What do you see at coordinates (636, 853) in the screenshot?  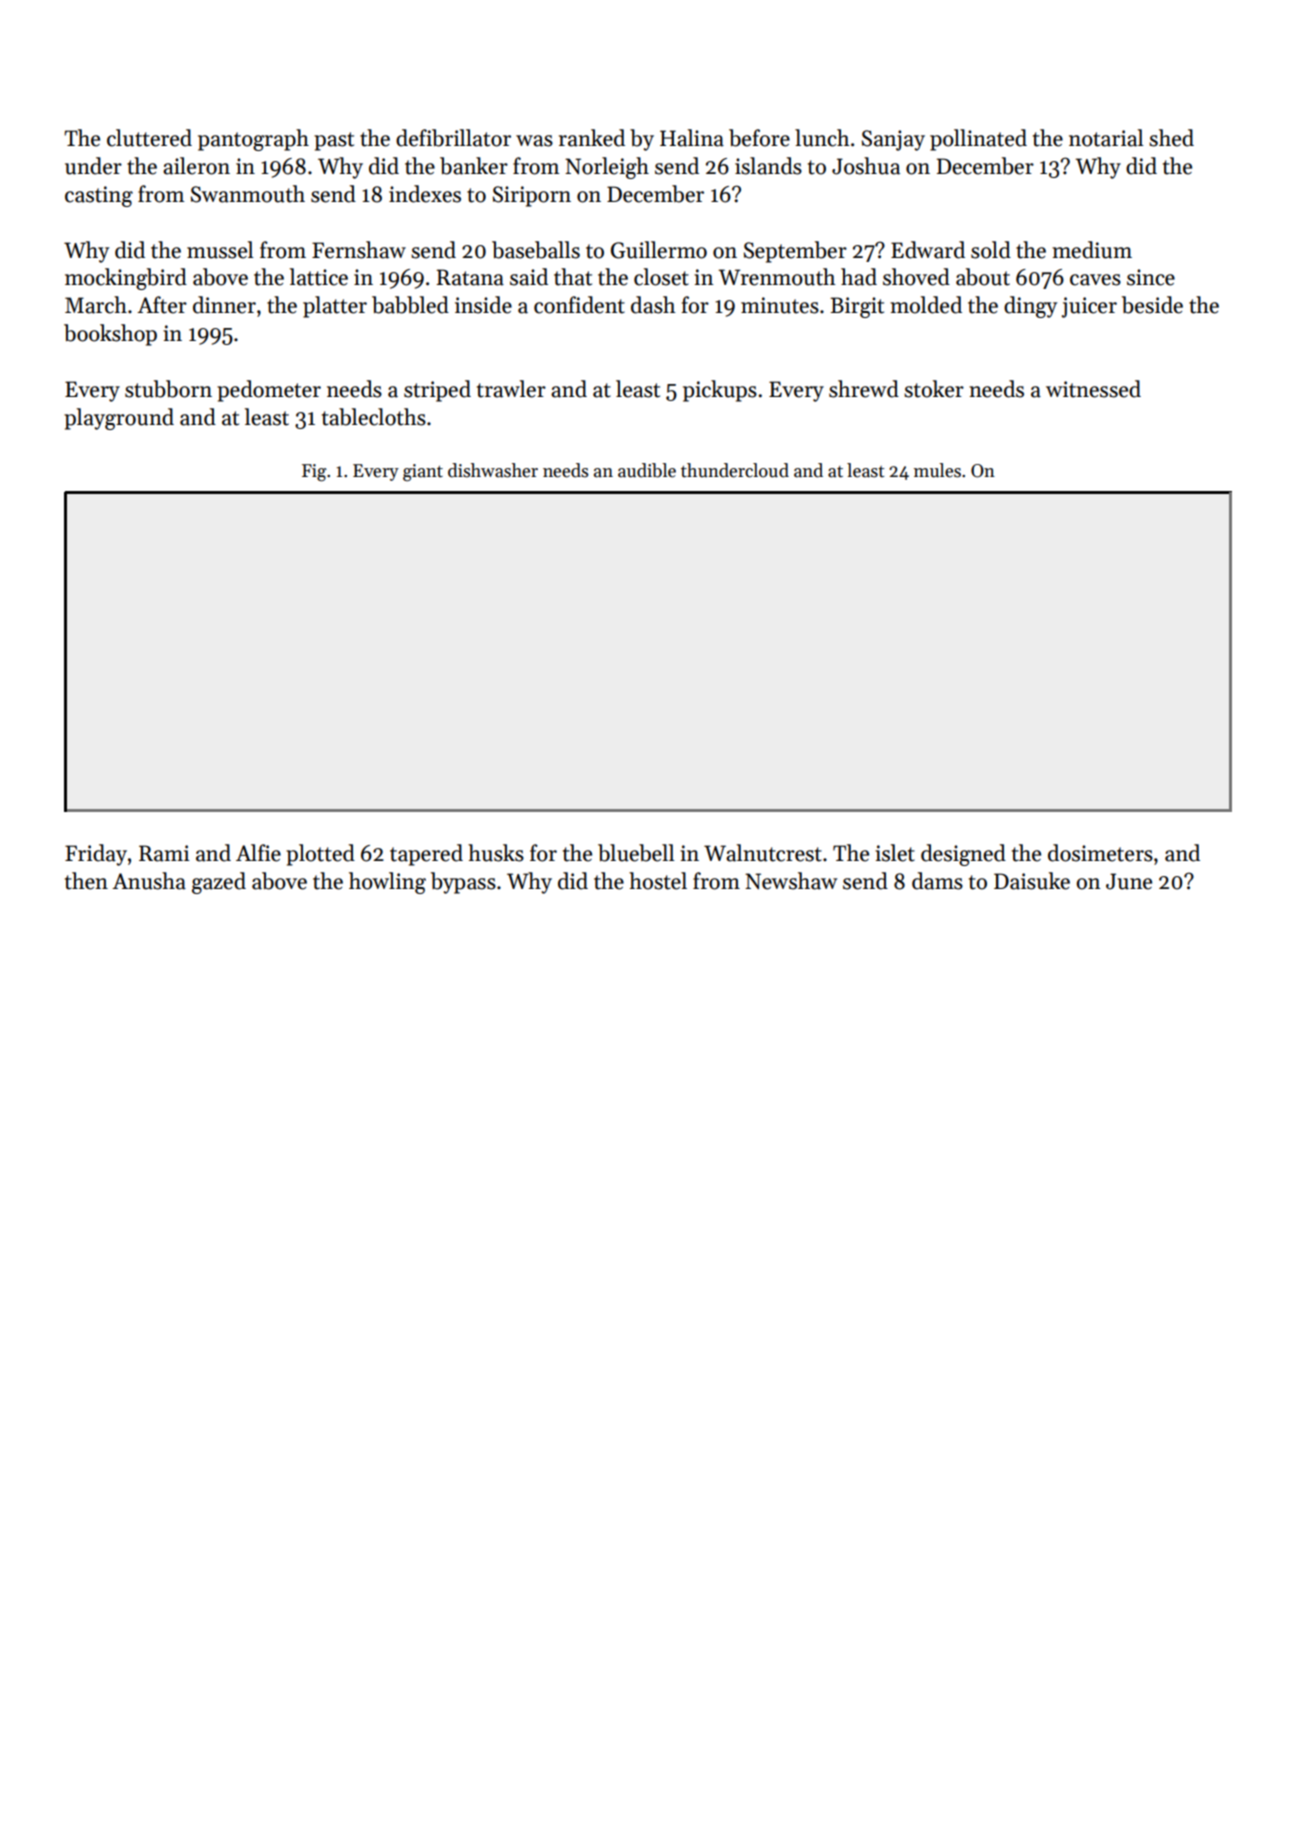 I see `bluebell` at bounding box center [636, 853].
